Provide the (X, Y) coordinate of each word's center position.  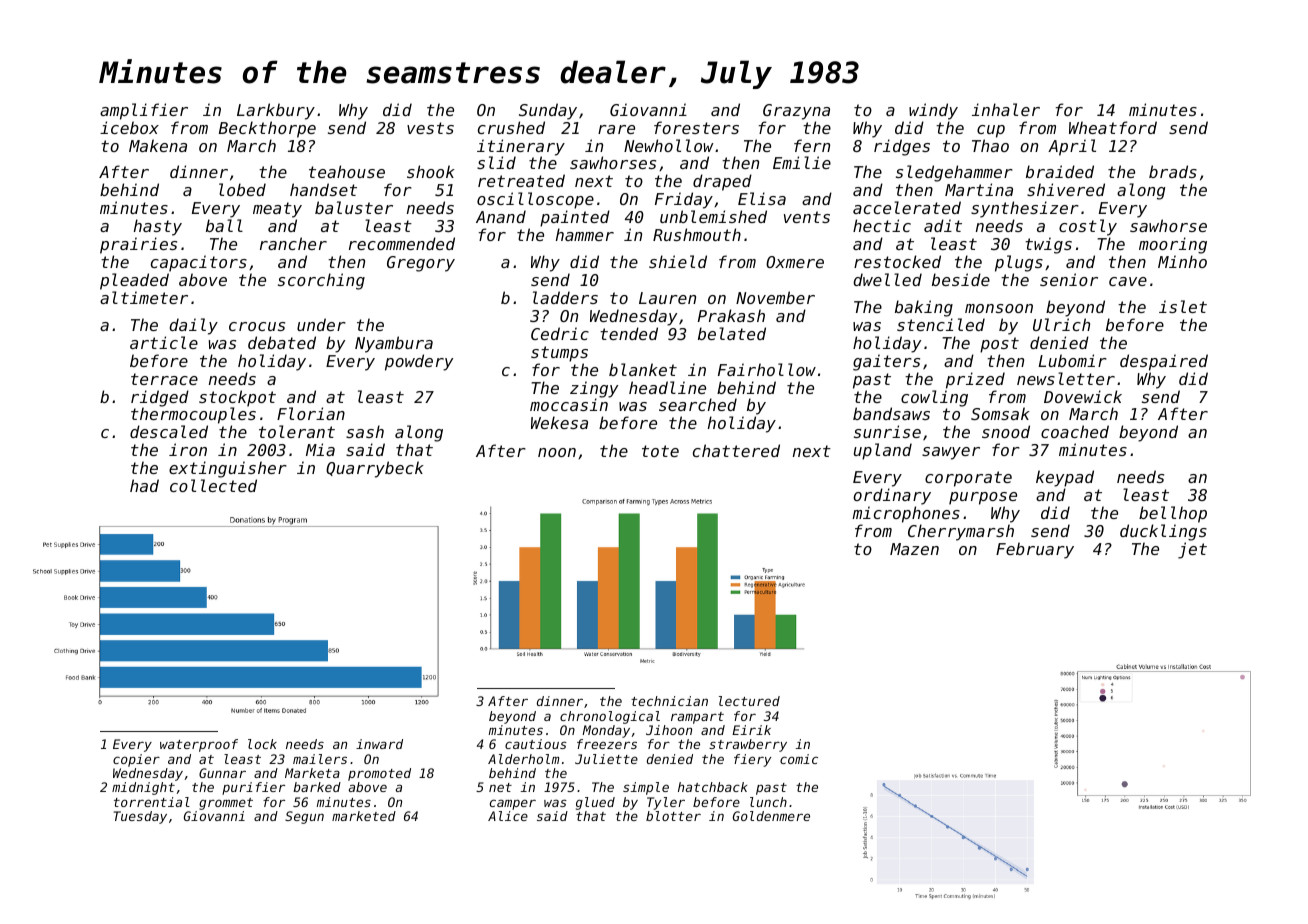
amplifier (144, 111)
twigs (1048, 245)
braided (1060, 171)
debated (282, 342)
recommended (402, 243)
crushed (511, 127)
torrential (152, 802)
